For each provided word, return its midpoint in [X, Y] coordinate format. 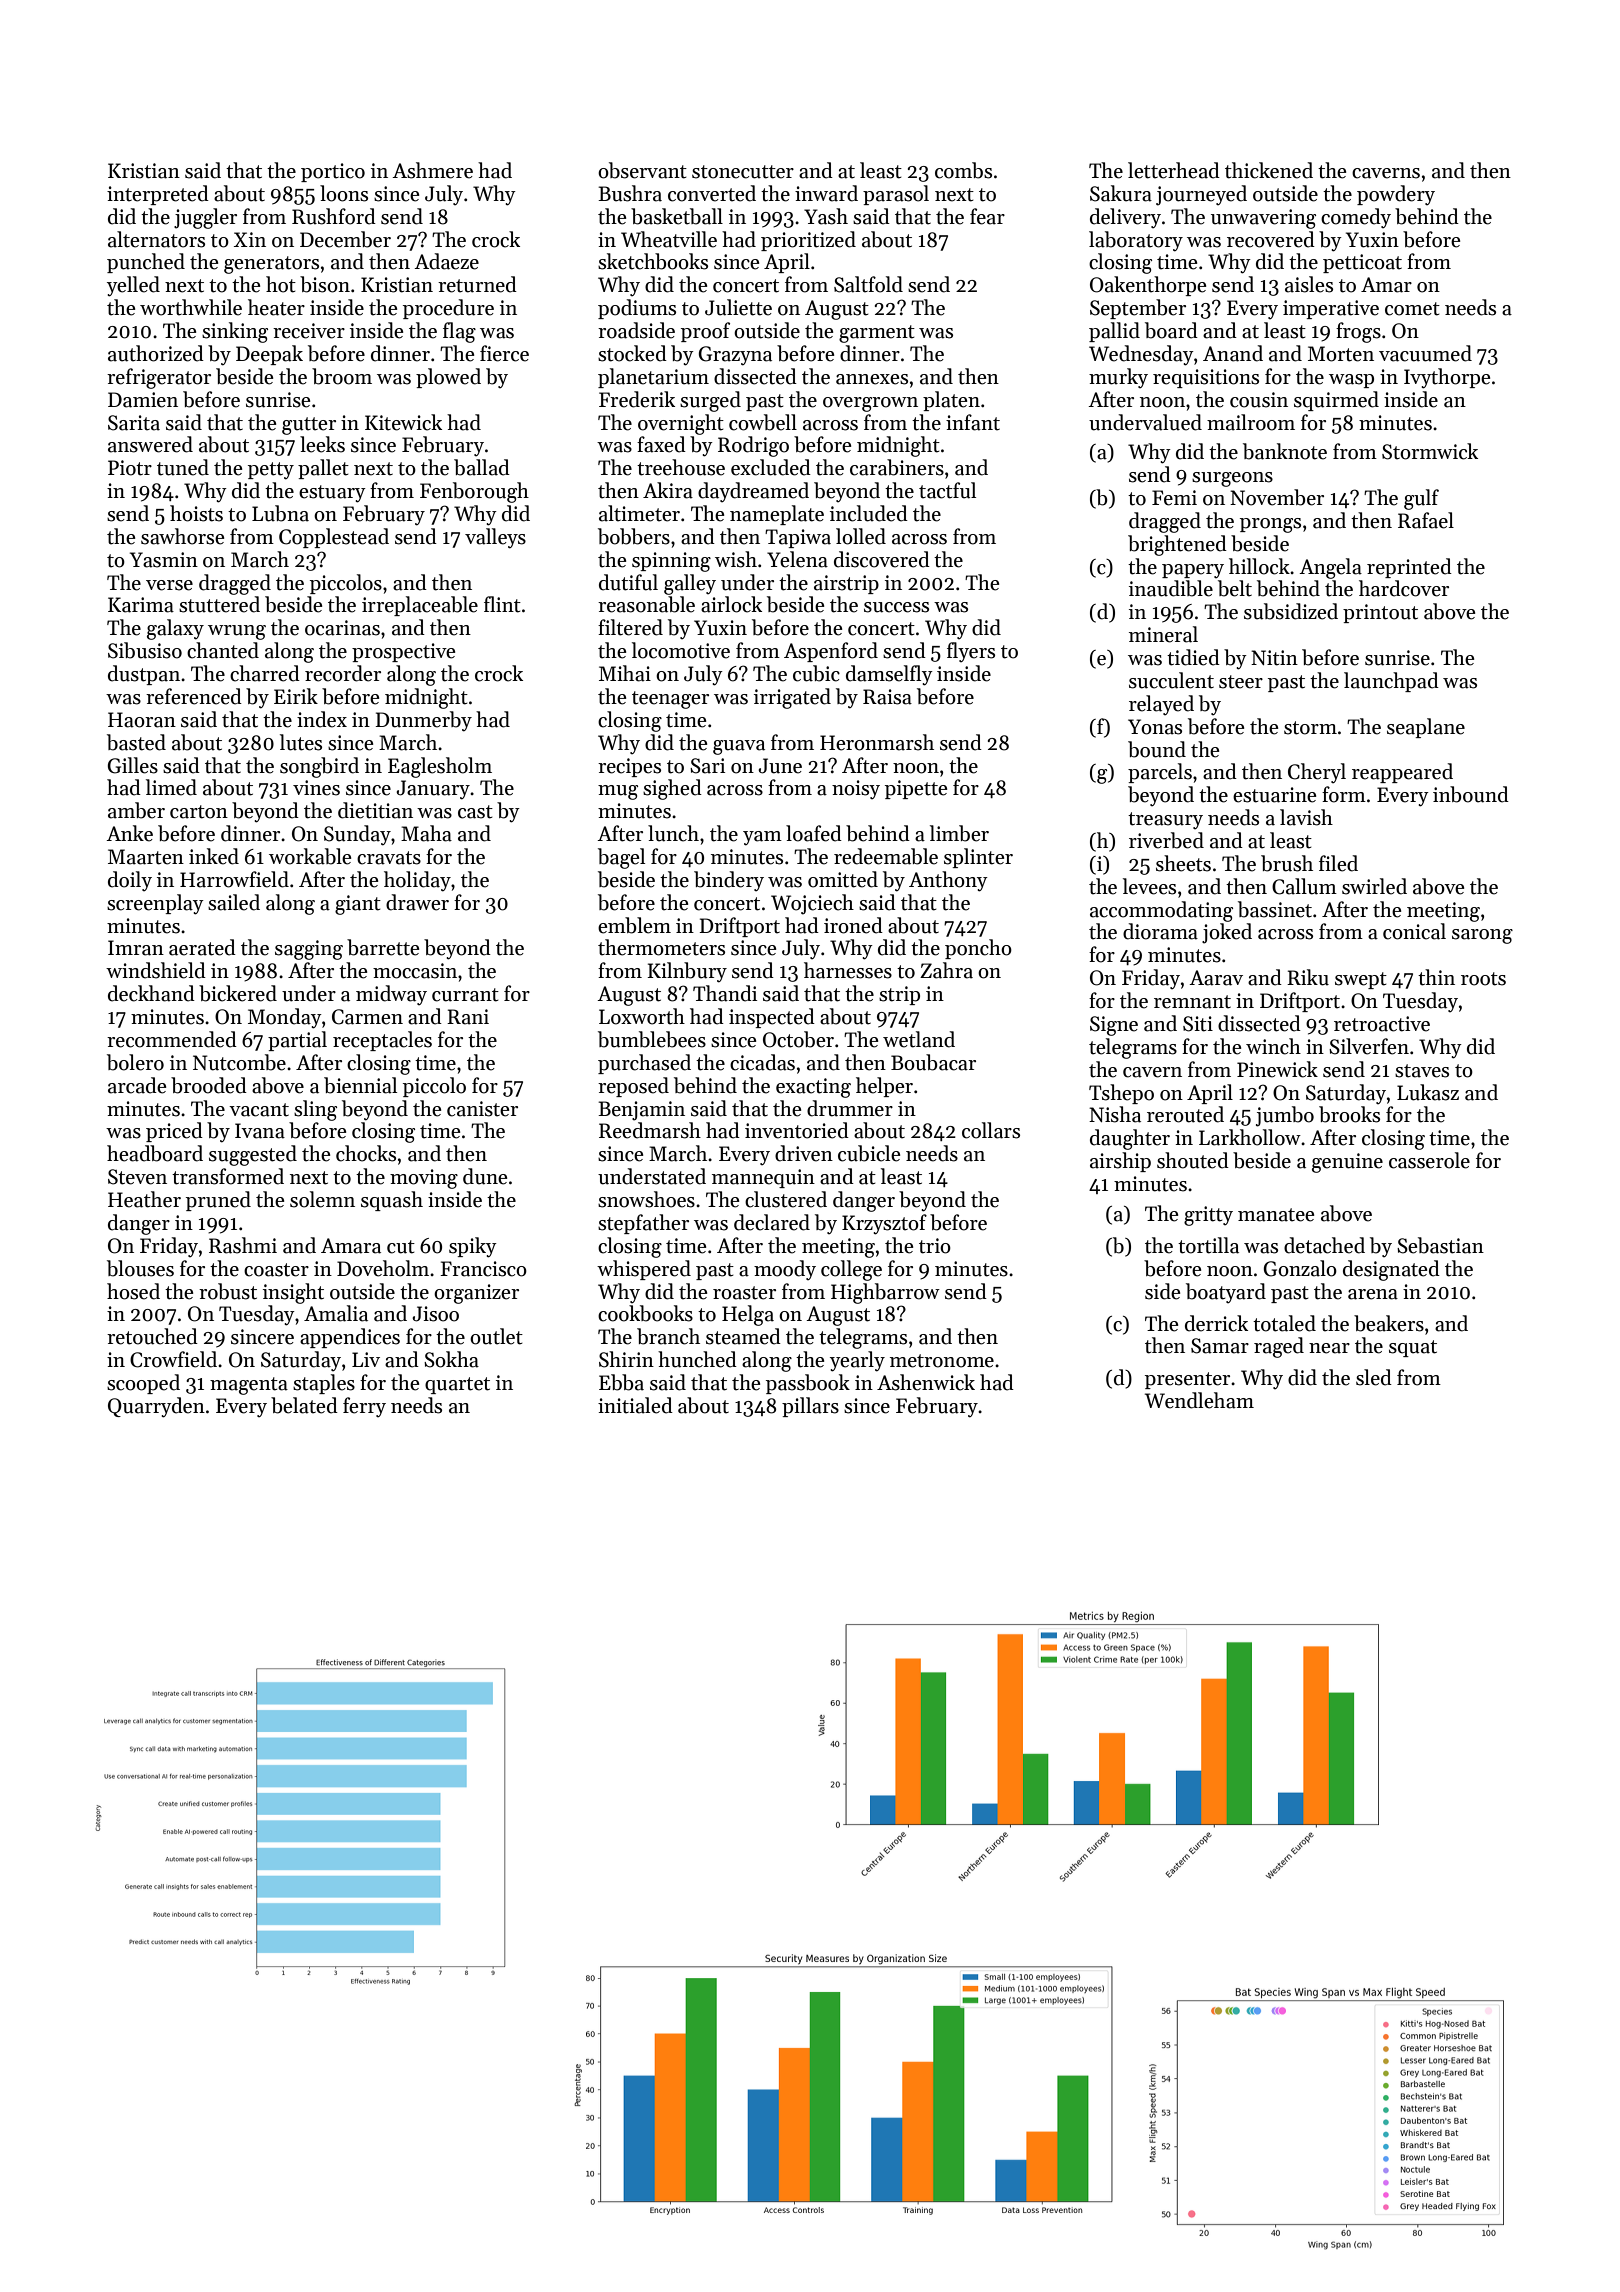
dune [485, 1176]
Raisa [887, 697]
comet [1412, 309]
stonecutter [743, 172]
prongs [1270, 525]
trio [935, 1246]
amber [136, 810]
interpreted [158, 195]
